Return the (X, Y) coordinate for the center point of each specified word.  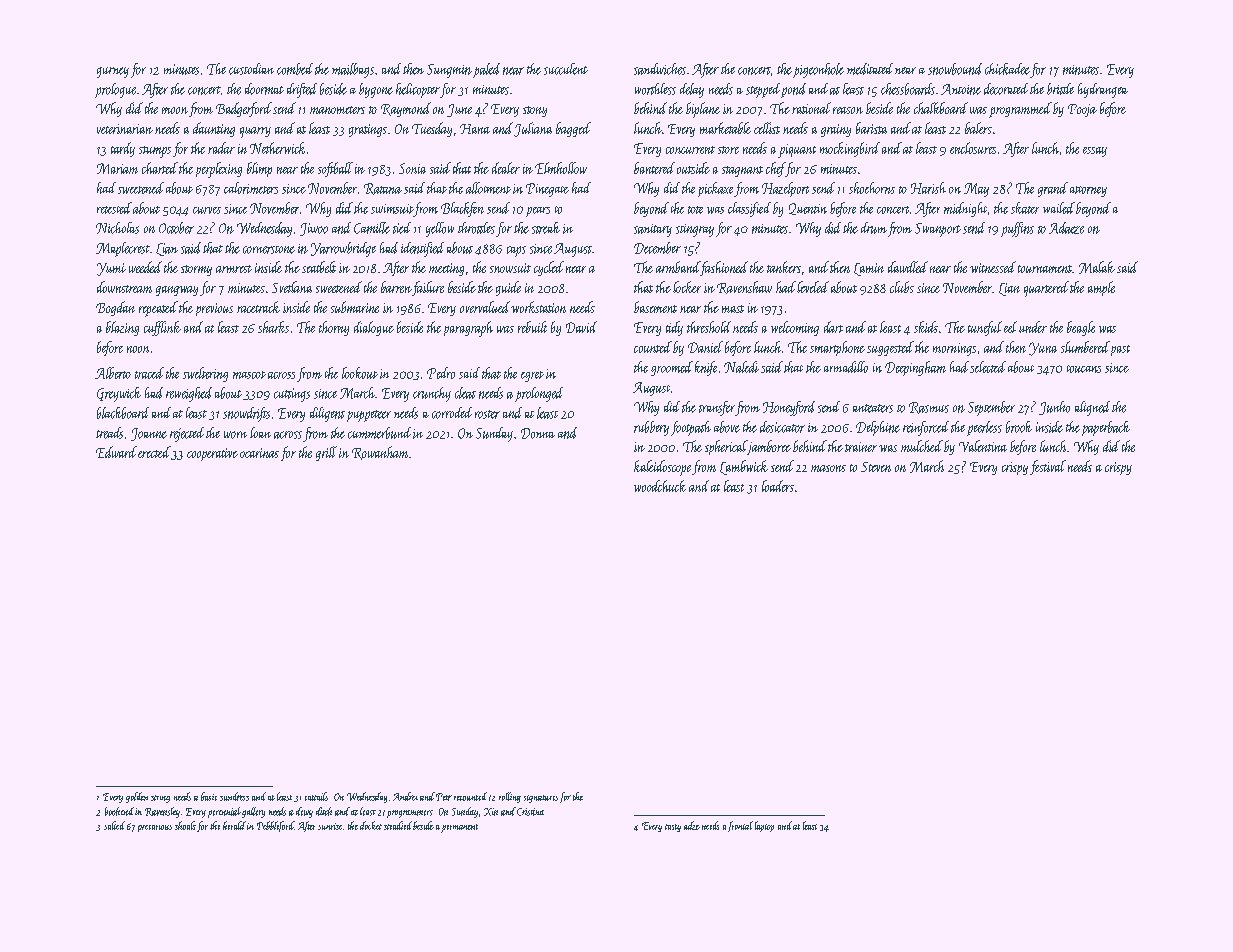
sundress (234, 796)
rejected (187, 434)
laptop (764, 826)
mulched (922, 446)
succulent (566, 69)
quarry (255, 132)
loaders (778, 486)
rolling (510, 797)
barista (871, 128)
